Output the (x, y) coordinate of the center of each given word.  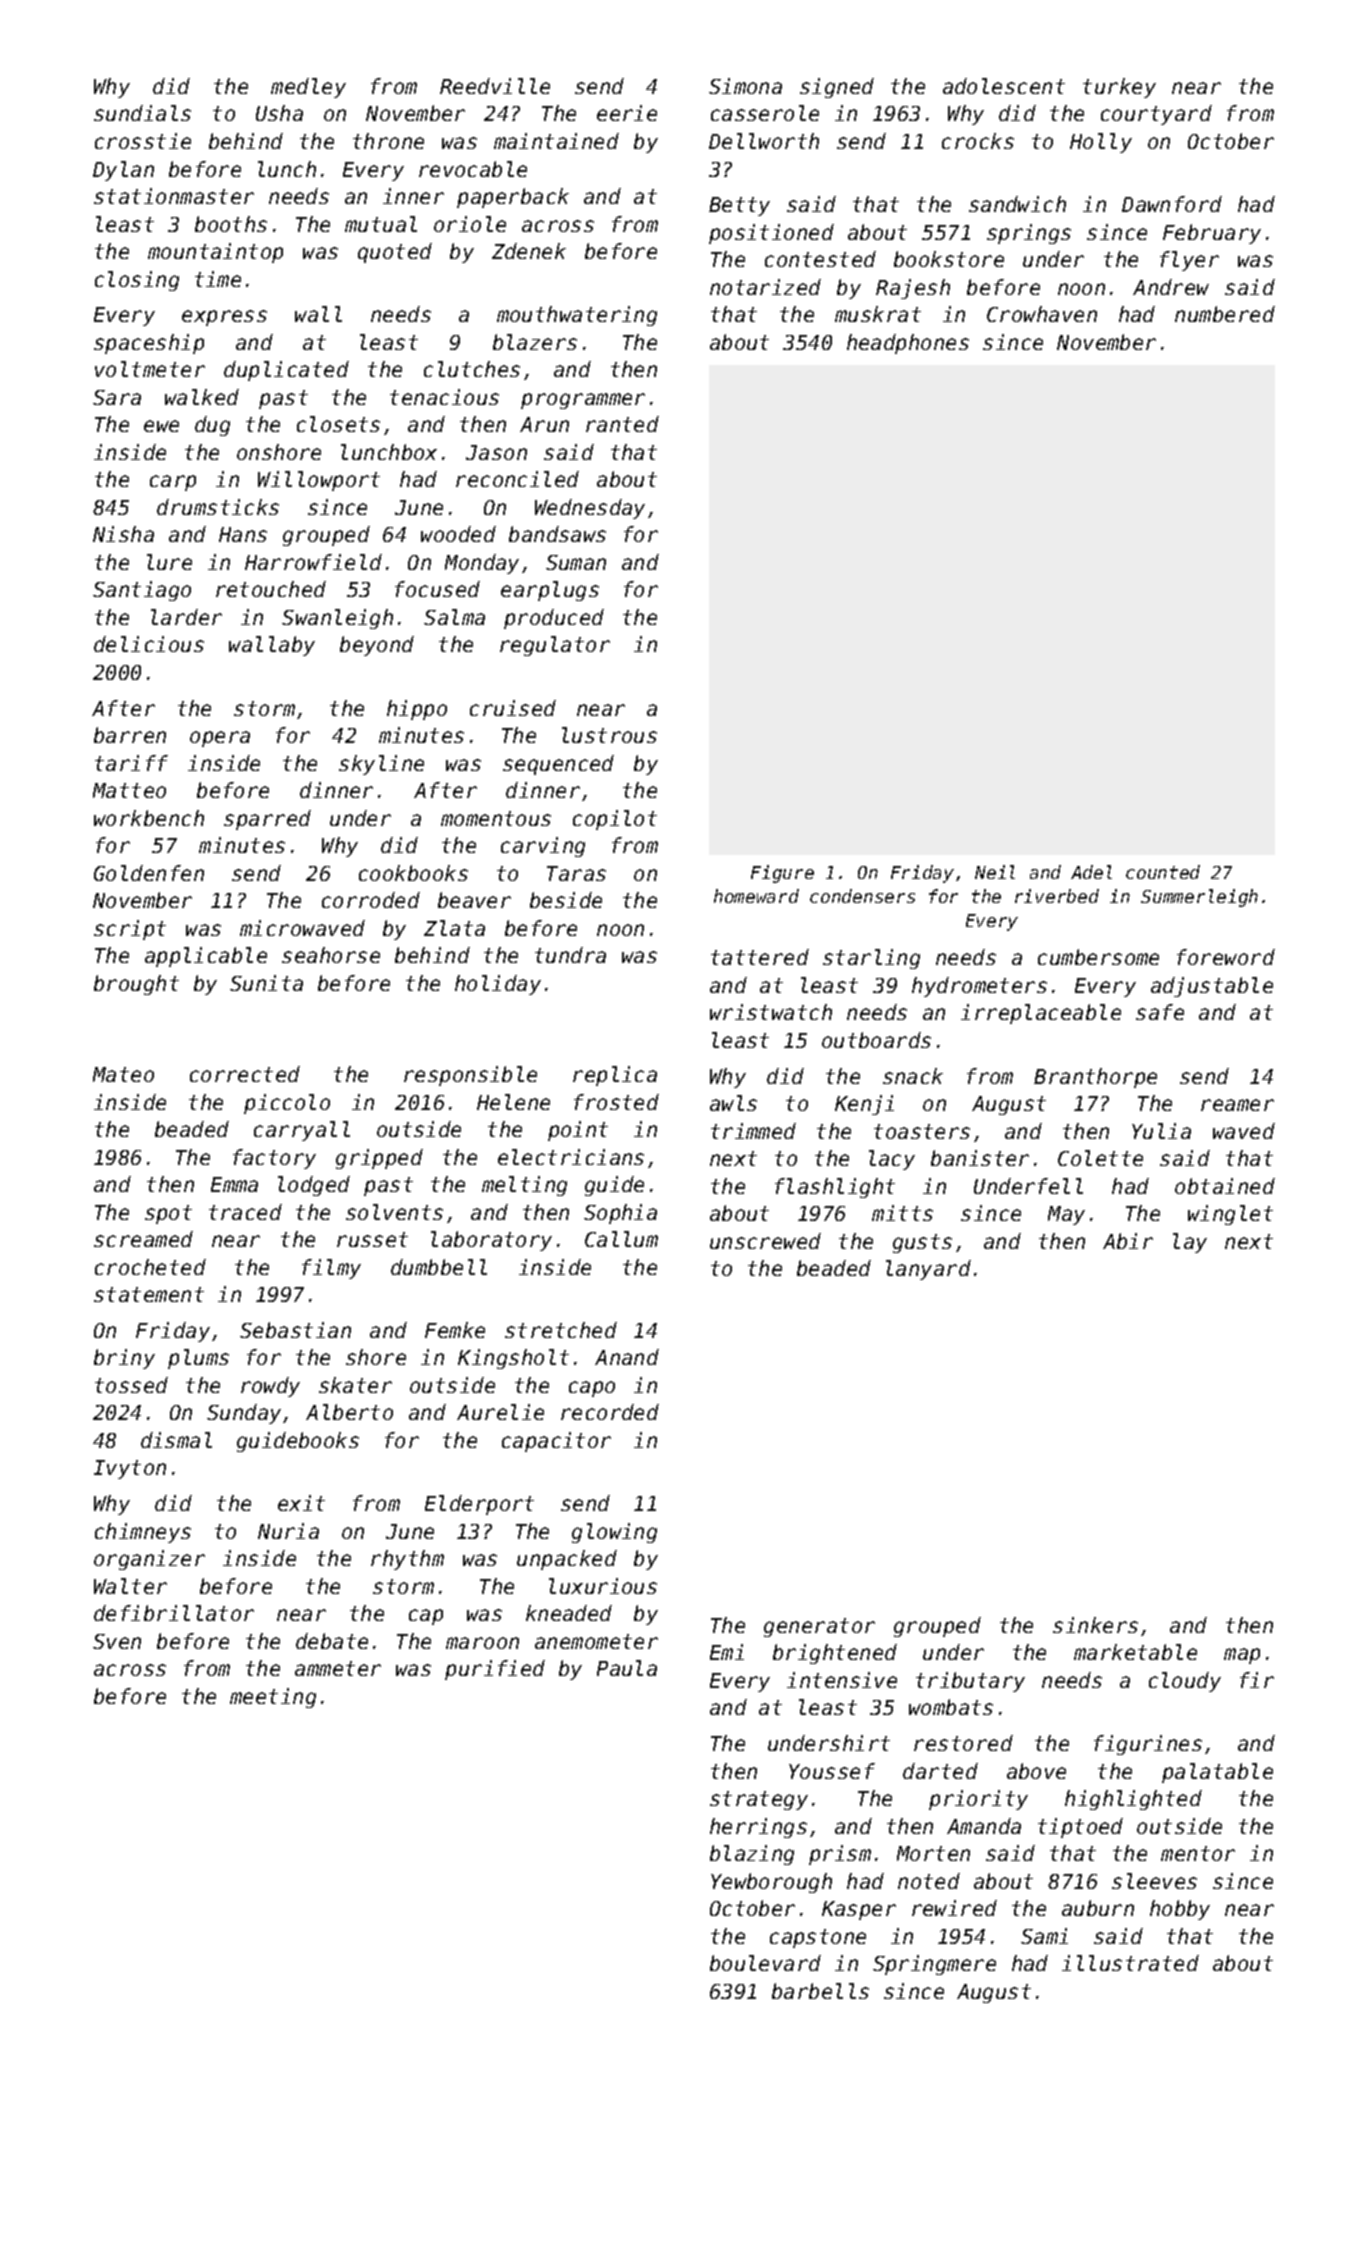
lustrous (609, 735)
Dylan (123, 171)
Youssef (832, 1771)
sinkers (1095, 1625)
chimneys (143, 1533)
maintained (556, 141)
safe (1160, 1012)
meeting (273, 1698)
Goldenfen (149, 873)
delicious (149, 644)
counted (1163, 872)
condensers (862, 896)
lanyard (928, 1270)
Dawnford (1172, 204)
